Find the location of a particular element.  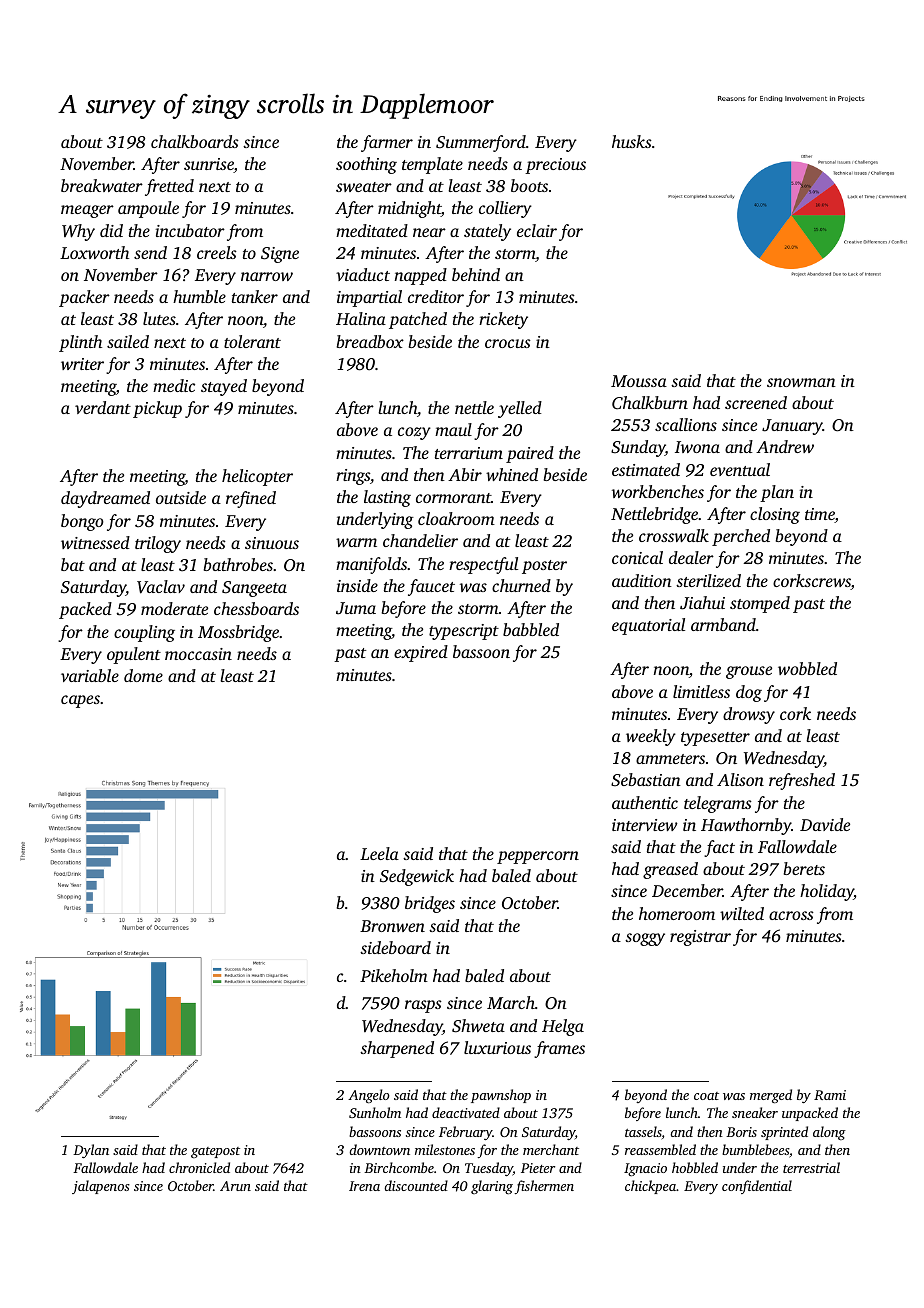

Vaclav is located at coordinates (161, 587).
